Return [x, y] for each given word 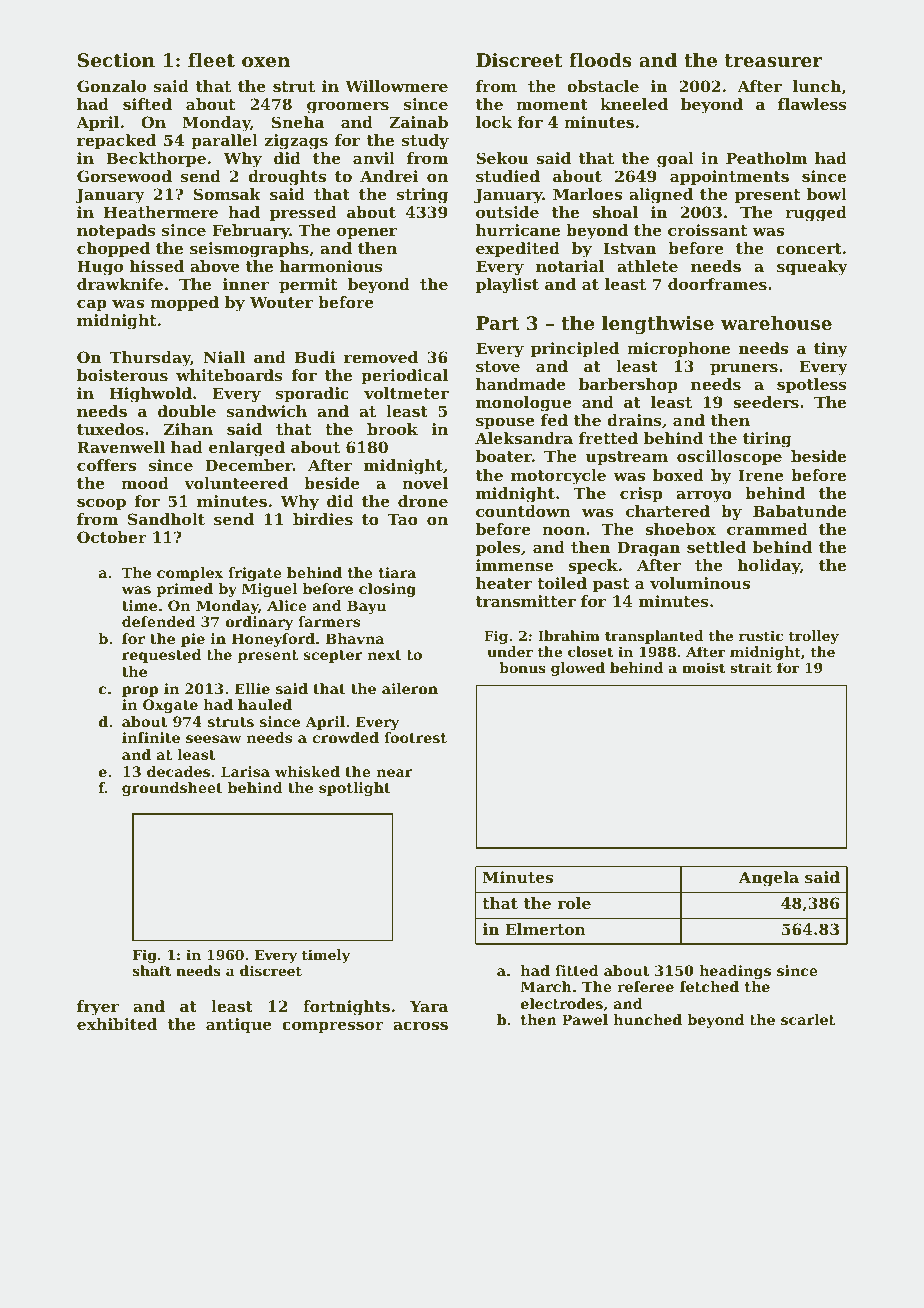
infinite [151, 737]
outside [507, 212]
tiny [831, 350]
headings [735, 972]
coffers [106, 465]
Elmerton [546, 929]
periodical [404, 376]
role [574, 903]
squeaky [812, 268]
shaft [152, 970]
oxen [266, 62]
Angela [769, 879]
